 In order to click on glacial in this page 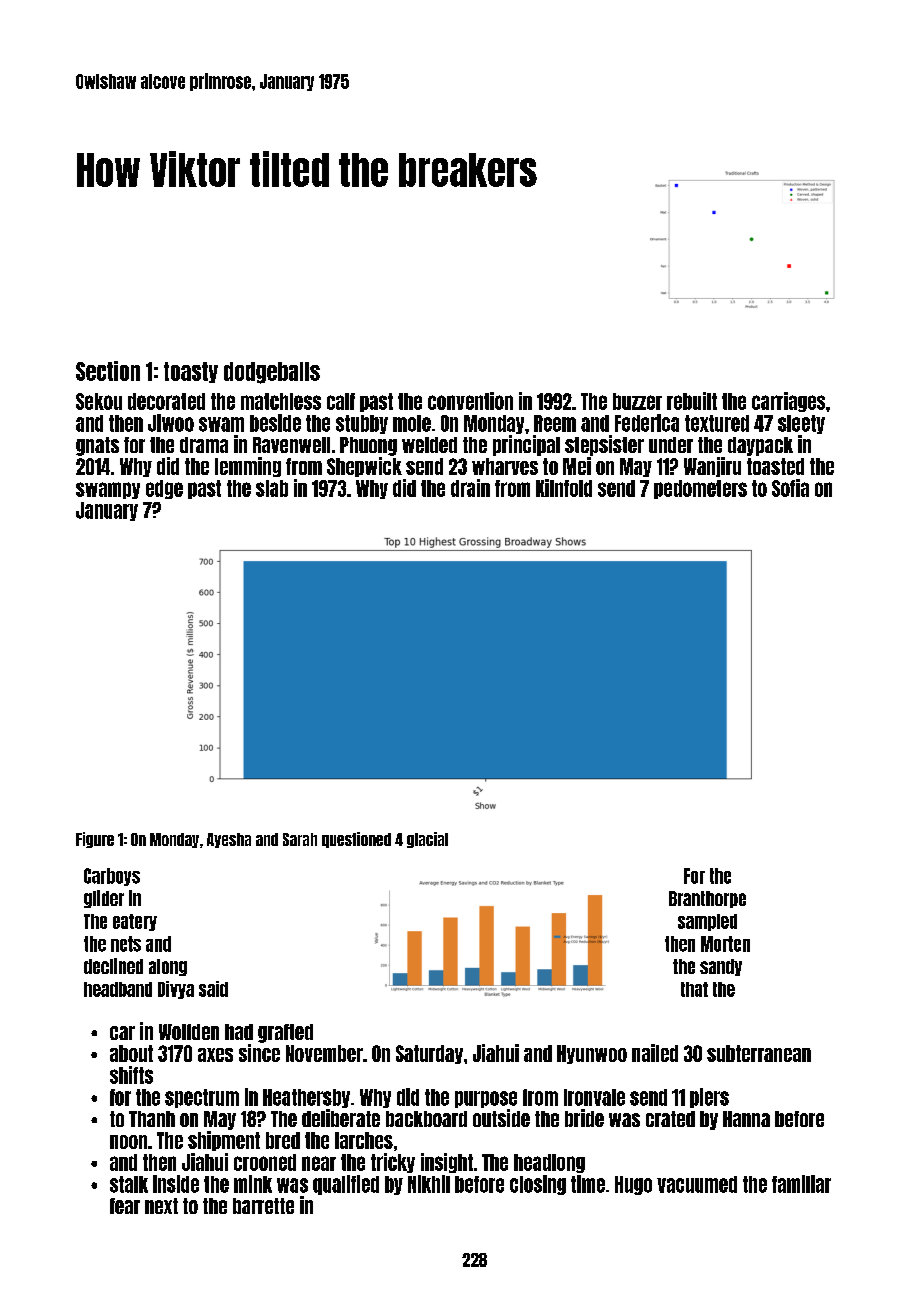, I will do `click(427, 840)`.
